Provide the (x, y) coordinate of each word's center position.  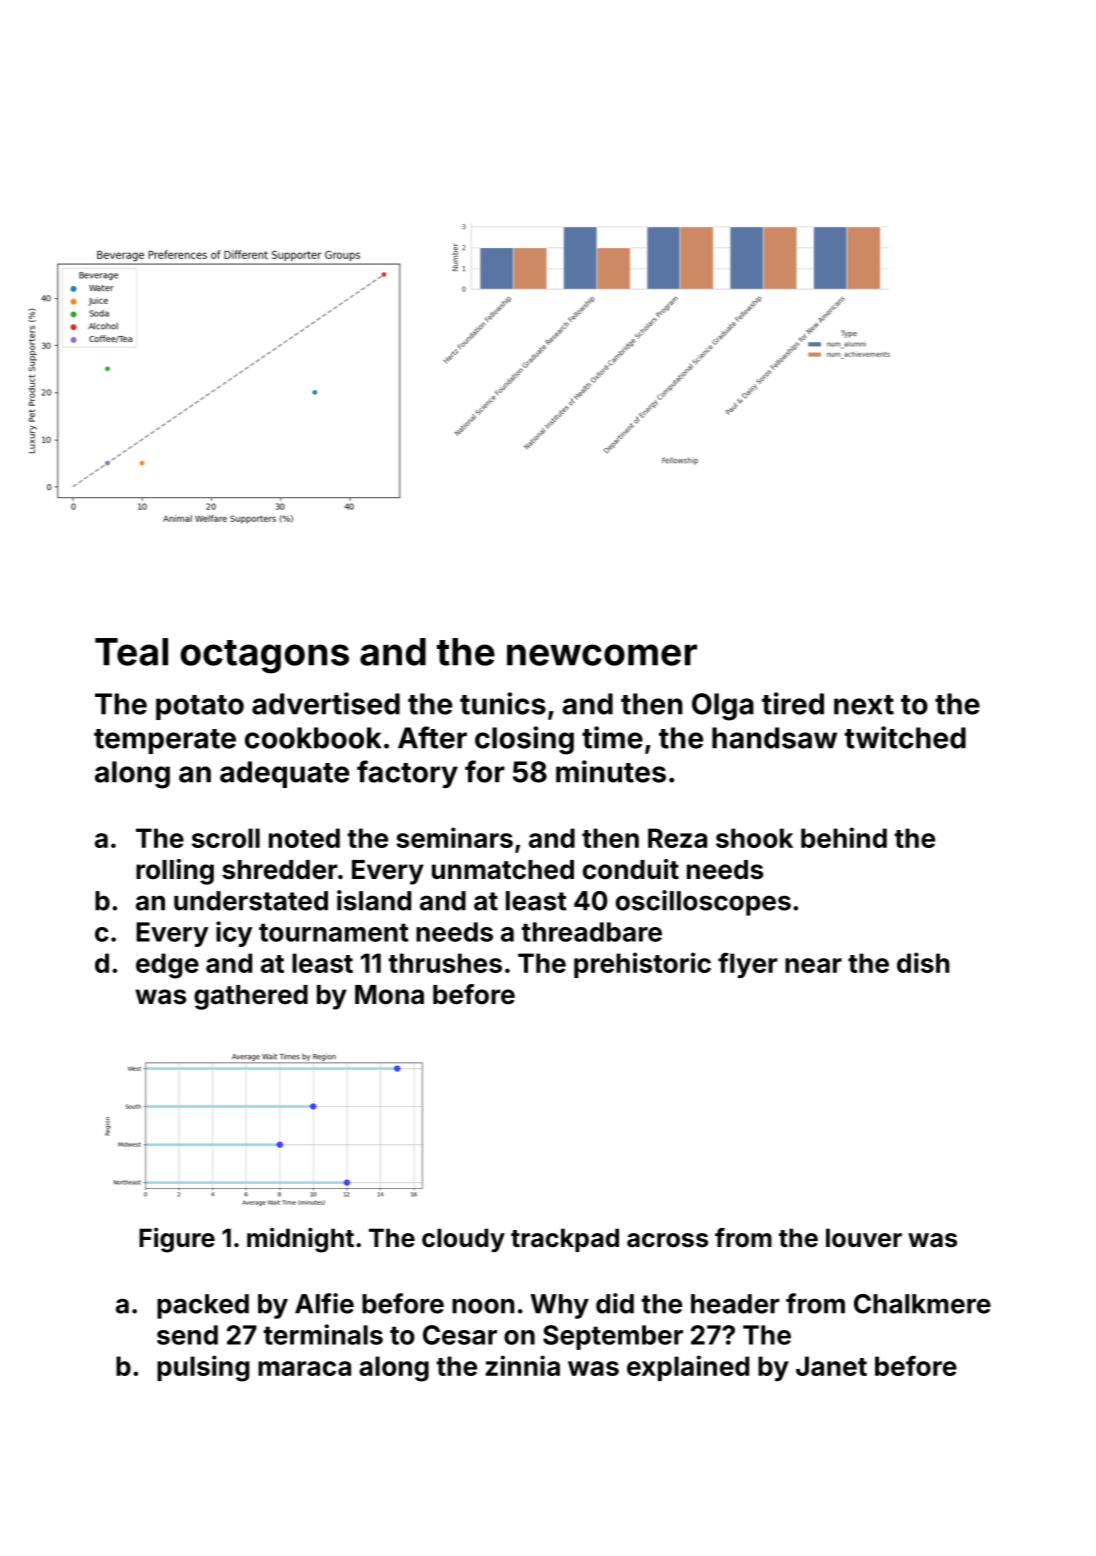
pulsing (203, 1368)
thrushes (445, 963)
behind (844, 837)
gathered (251, 997)
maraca (304, 1368)
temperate (165, 741)
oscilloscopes (703, 903)
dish (923, 962)
